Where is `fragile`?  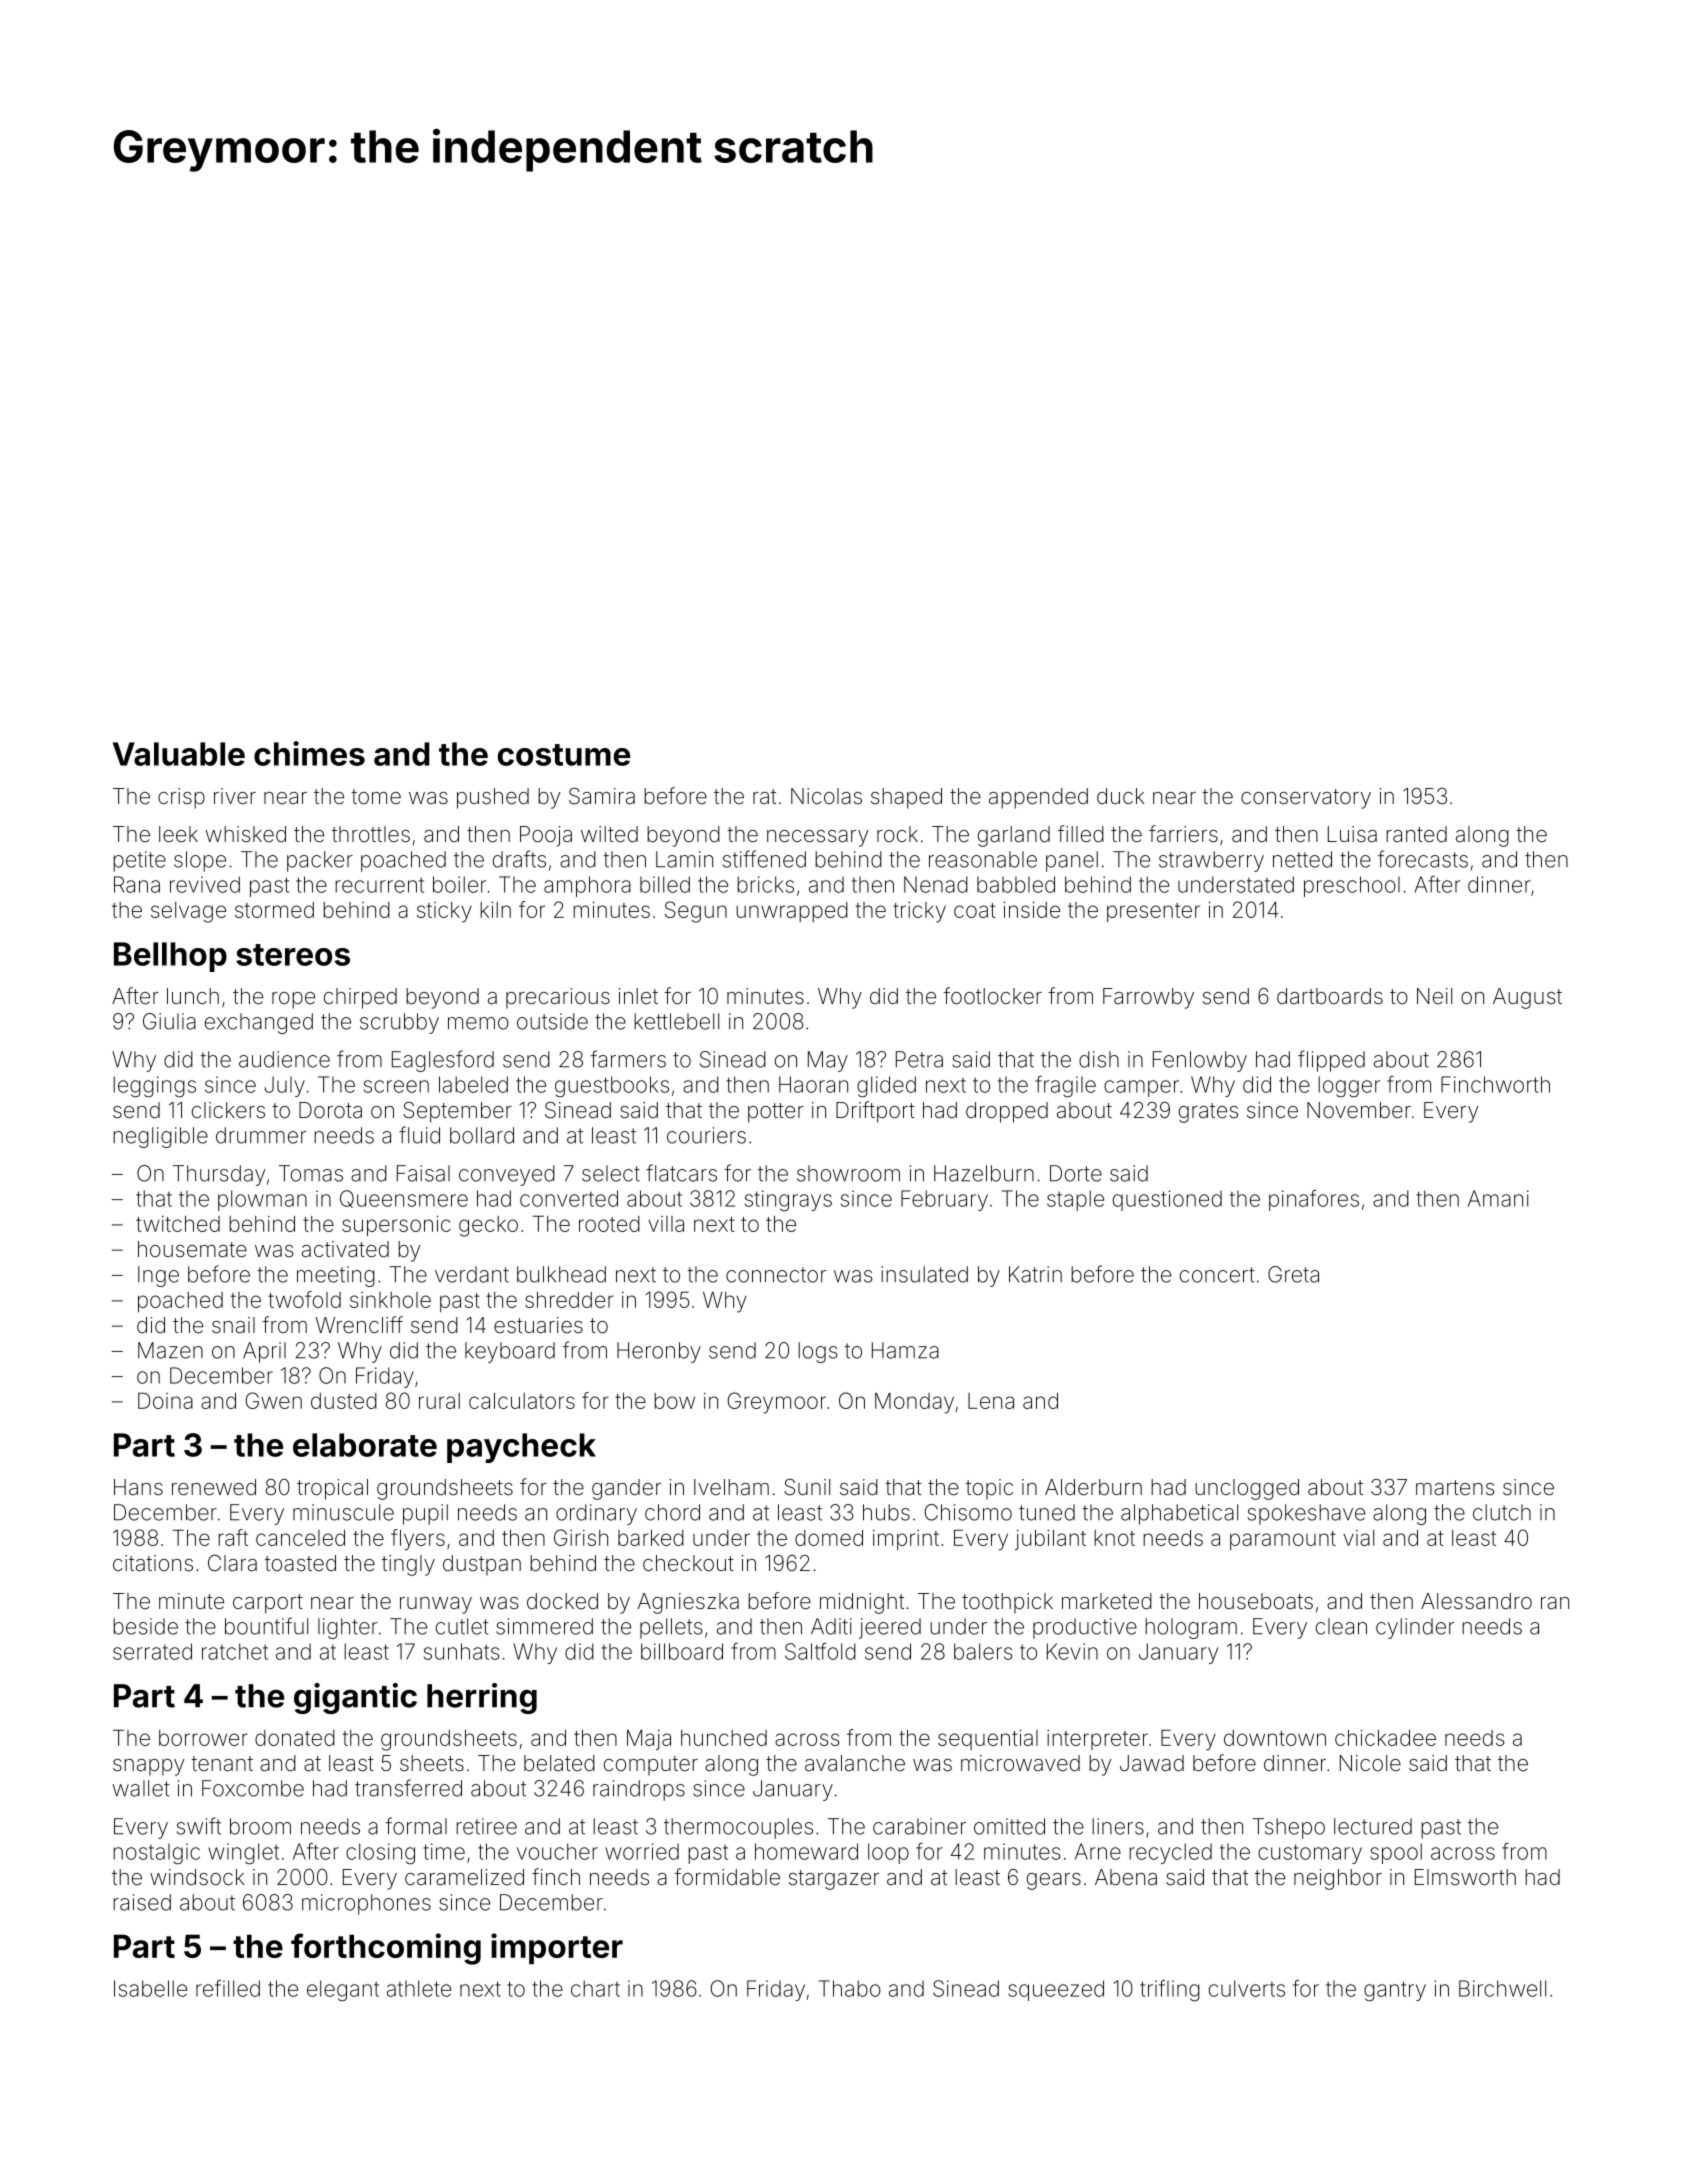
fragile is located at coordinates (1065, 1086).
